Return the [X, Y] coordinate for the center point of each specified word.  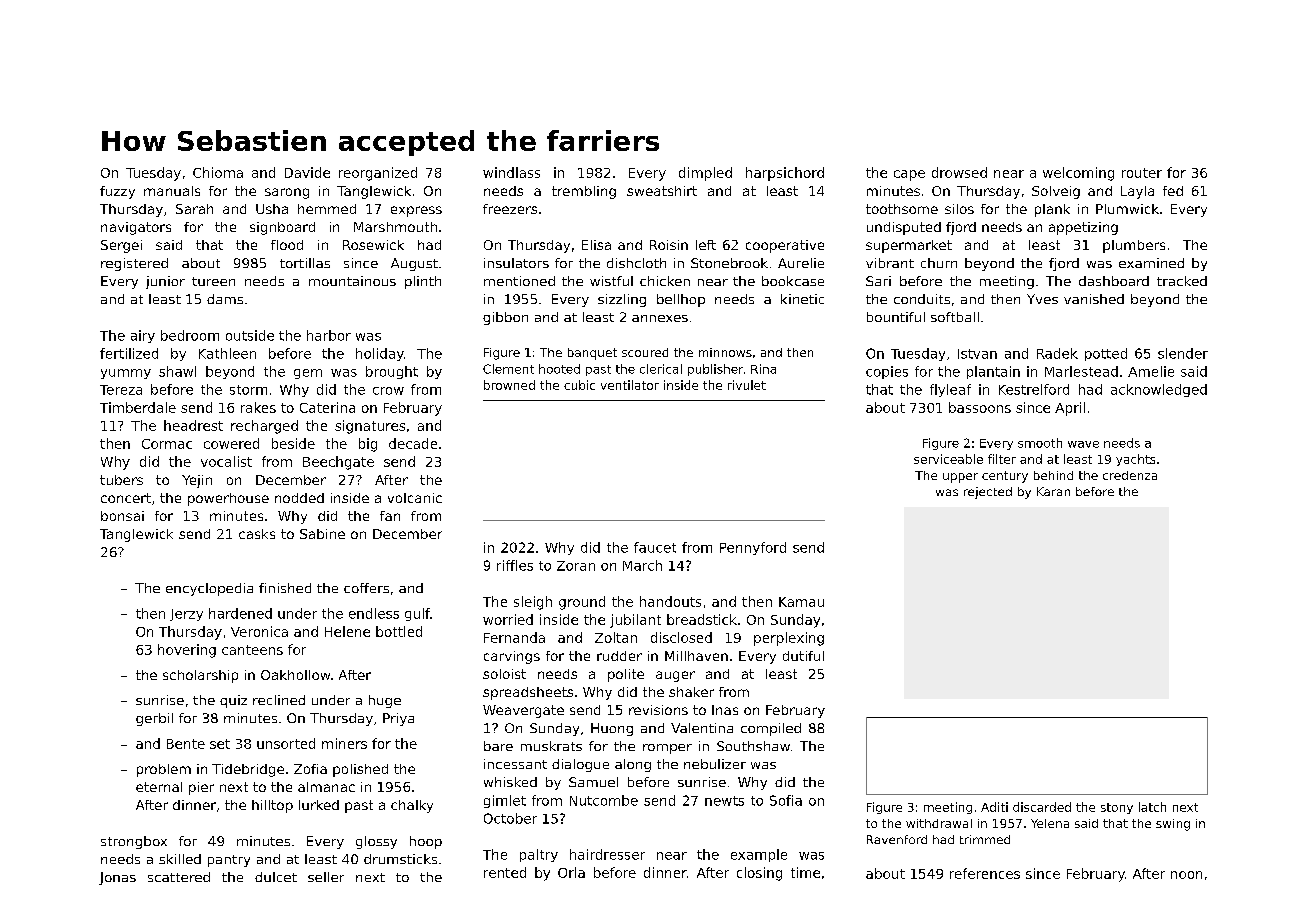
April [1070, 409]
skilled [180, 859]
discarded [1042, 807]
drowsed [959, 172]
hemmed [327, 209]
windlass [511, 172]
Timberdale [138, 407]
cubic [579, 385]
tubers [121, 480]
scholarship [200, 676]
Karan [1053, 491]
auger [675, 676]
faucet [655, 547]
